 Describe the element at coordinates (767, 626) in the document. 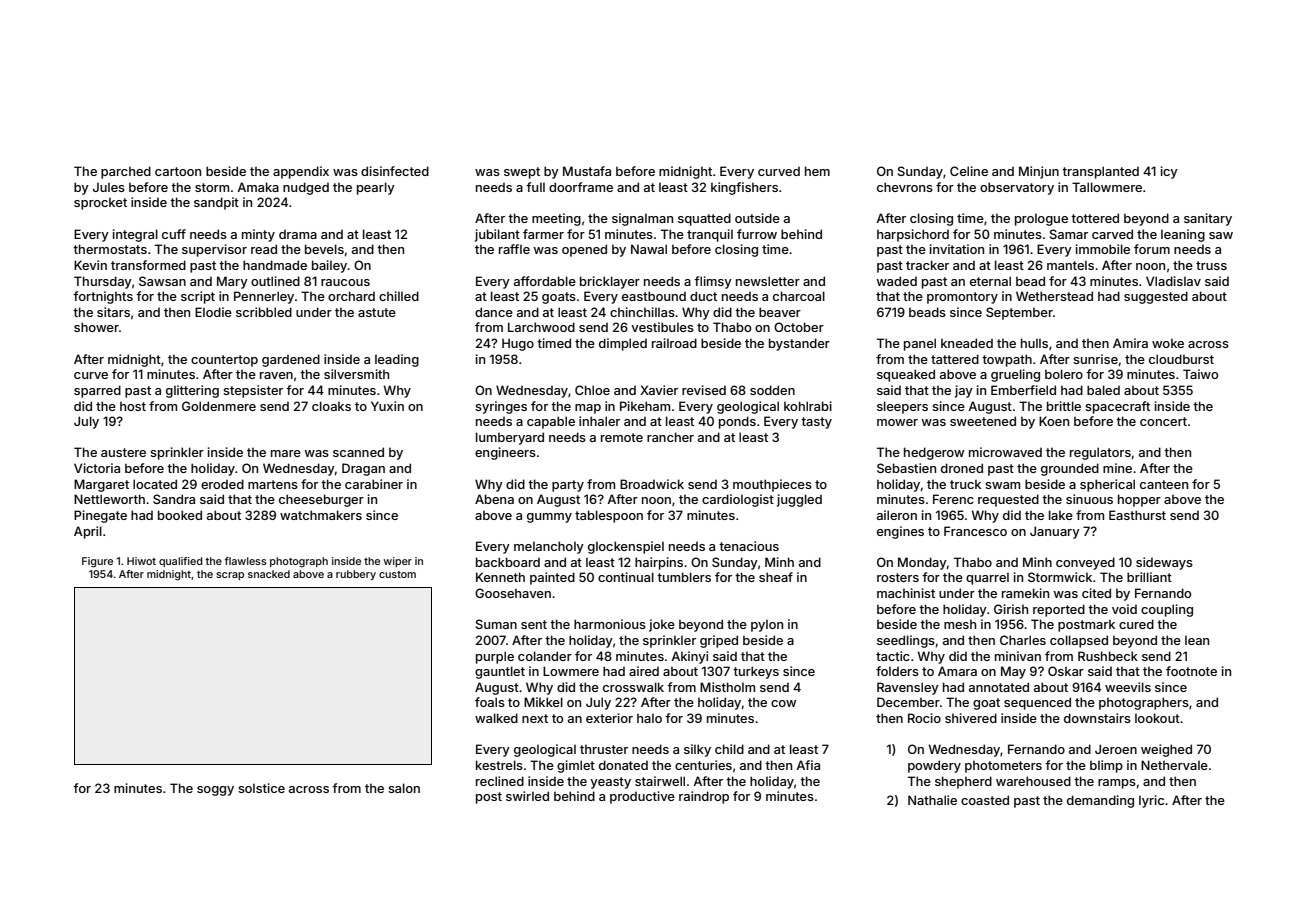

I see `pylon` at that location.
